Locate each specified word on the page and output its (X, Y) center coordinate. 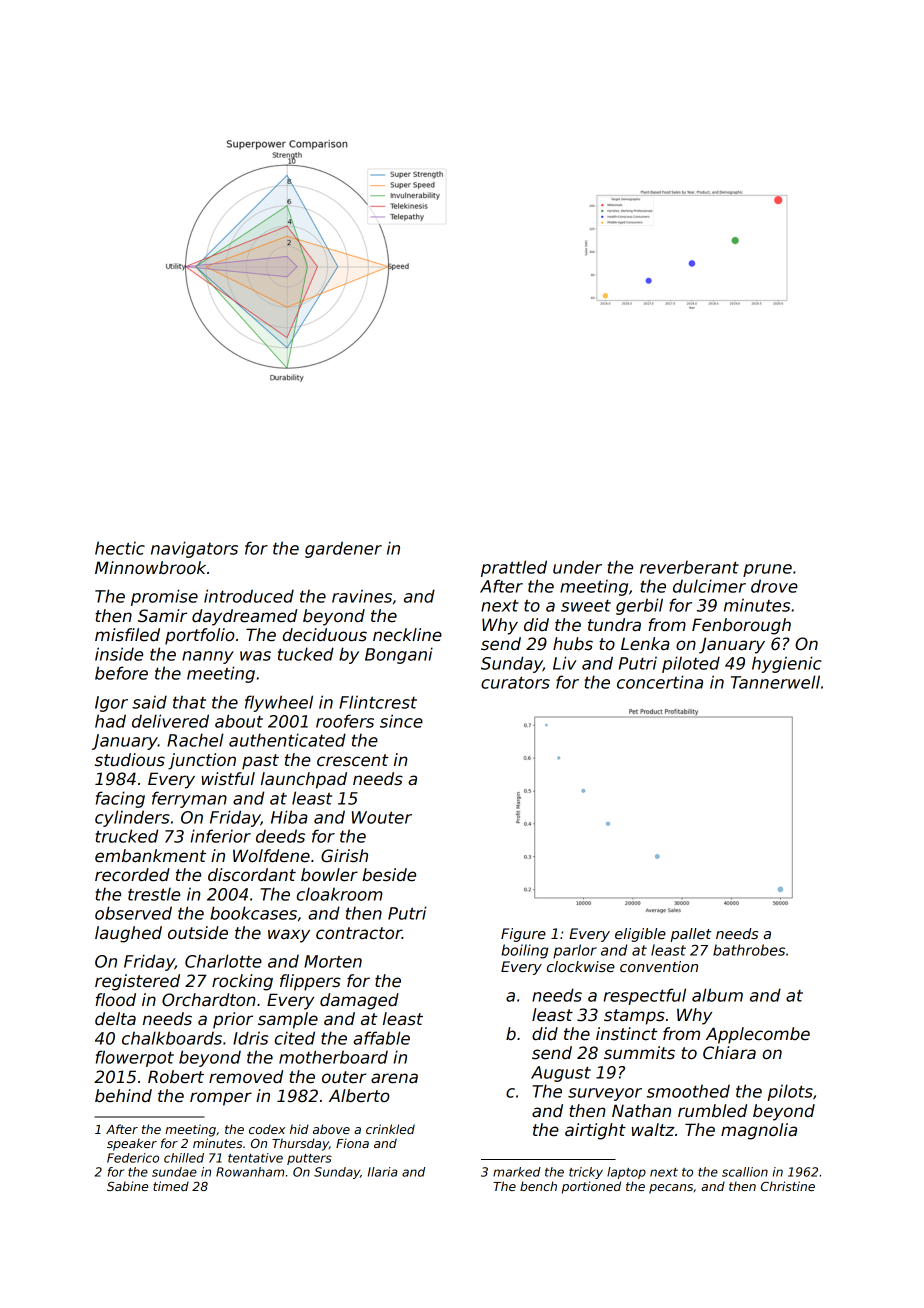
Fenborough (741, 626)
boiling (524, 951)
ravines (362, 596)
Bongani (399, 655)
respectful (645, 996)
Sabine (127, 1186)
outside (198, 933)
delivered (170, 721)
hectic (120, 548)
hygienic (787, 664)
